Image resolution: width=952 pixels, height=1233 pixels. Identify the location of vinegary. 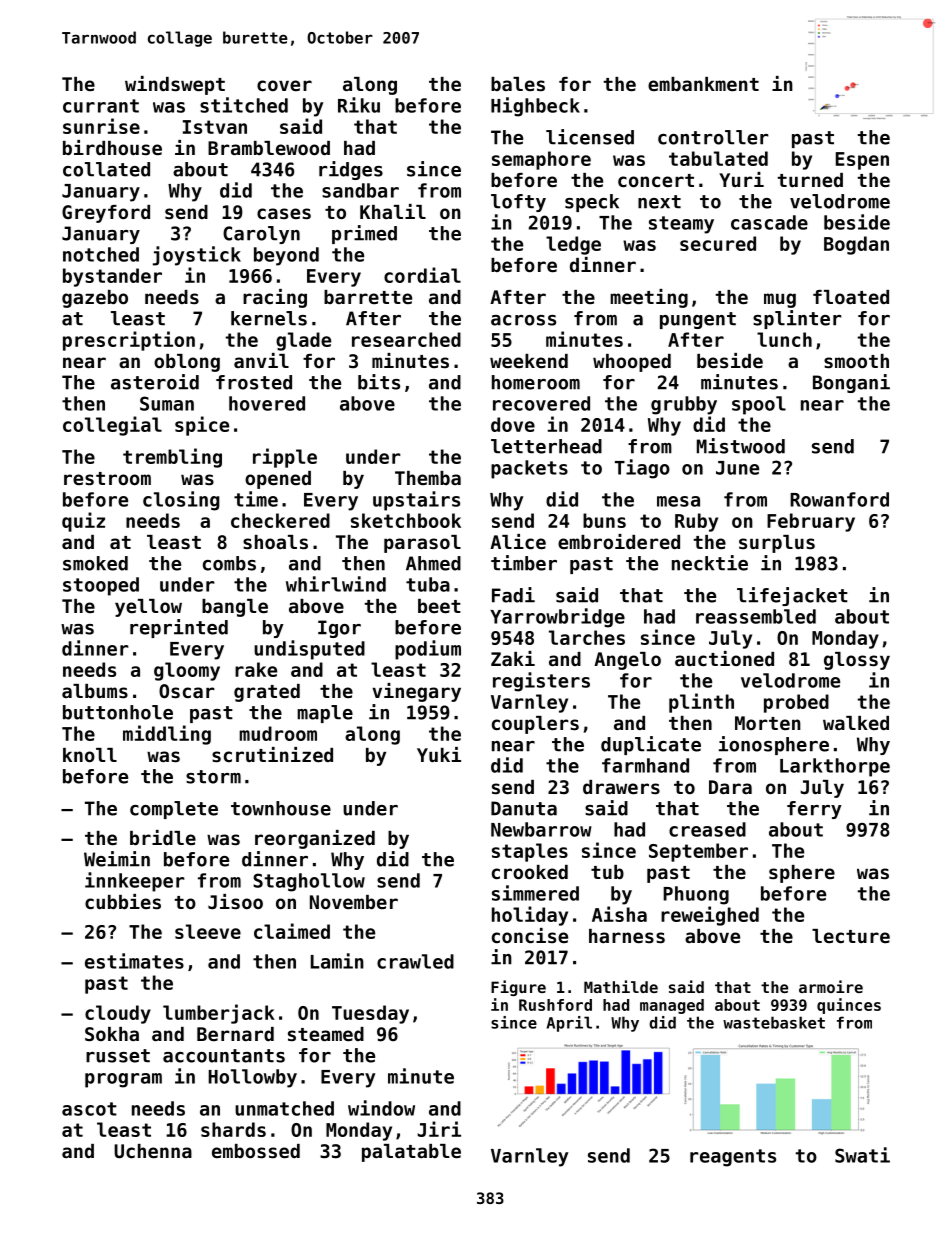
(416, 692).
